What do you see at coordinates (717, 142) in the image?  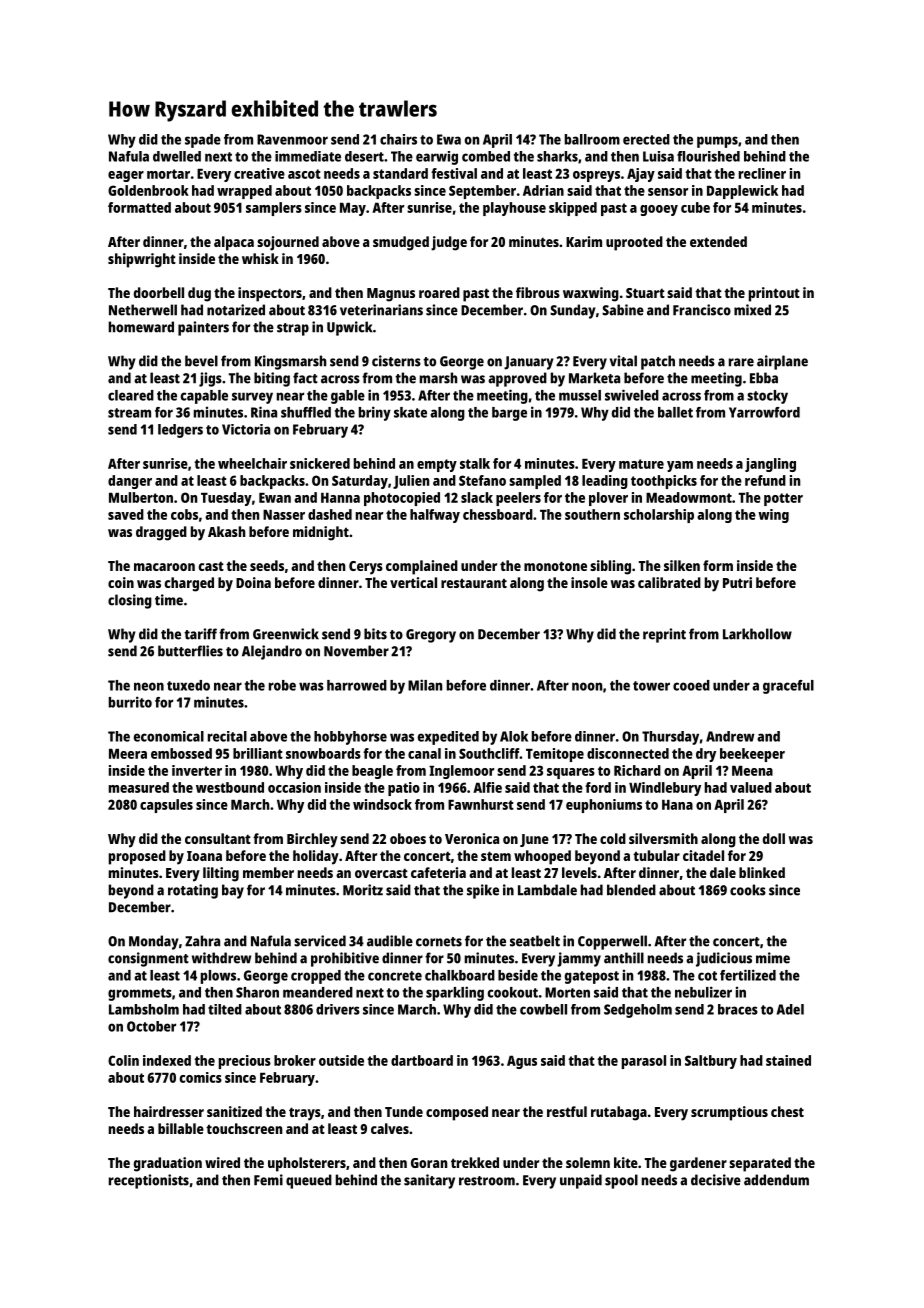 I see `pumps` at bounding box center [717, 142].
